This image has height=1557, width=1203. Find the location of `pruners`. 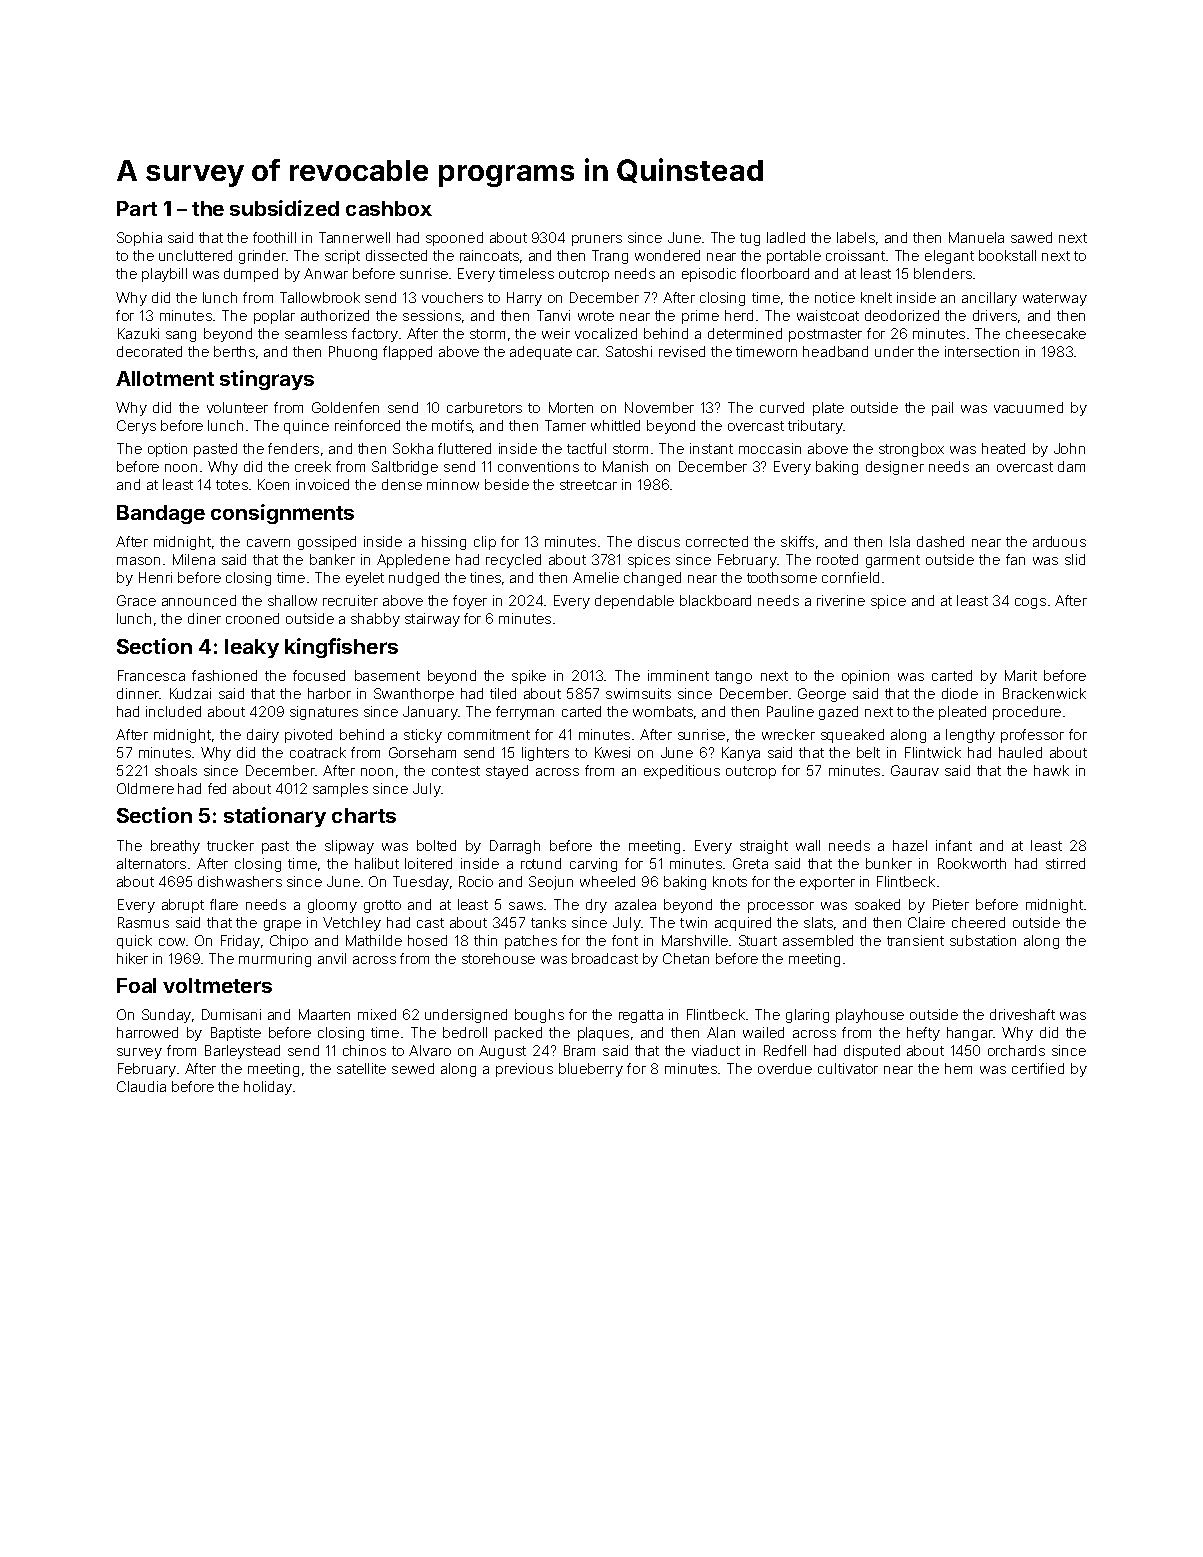

pruners is located at coordinates (597, 240).
